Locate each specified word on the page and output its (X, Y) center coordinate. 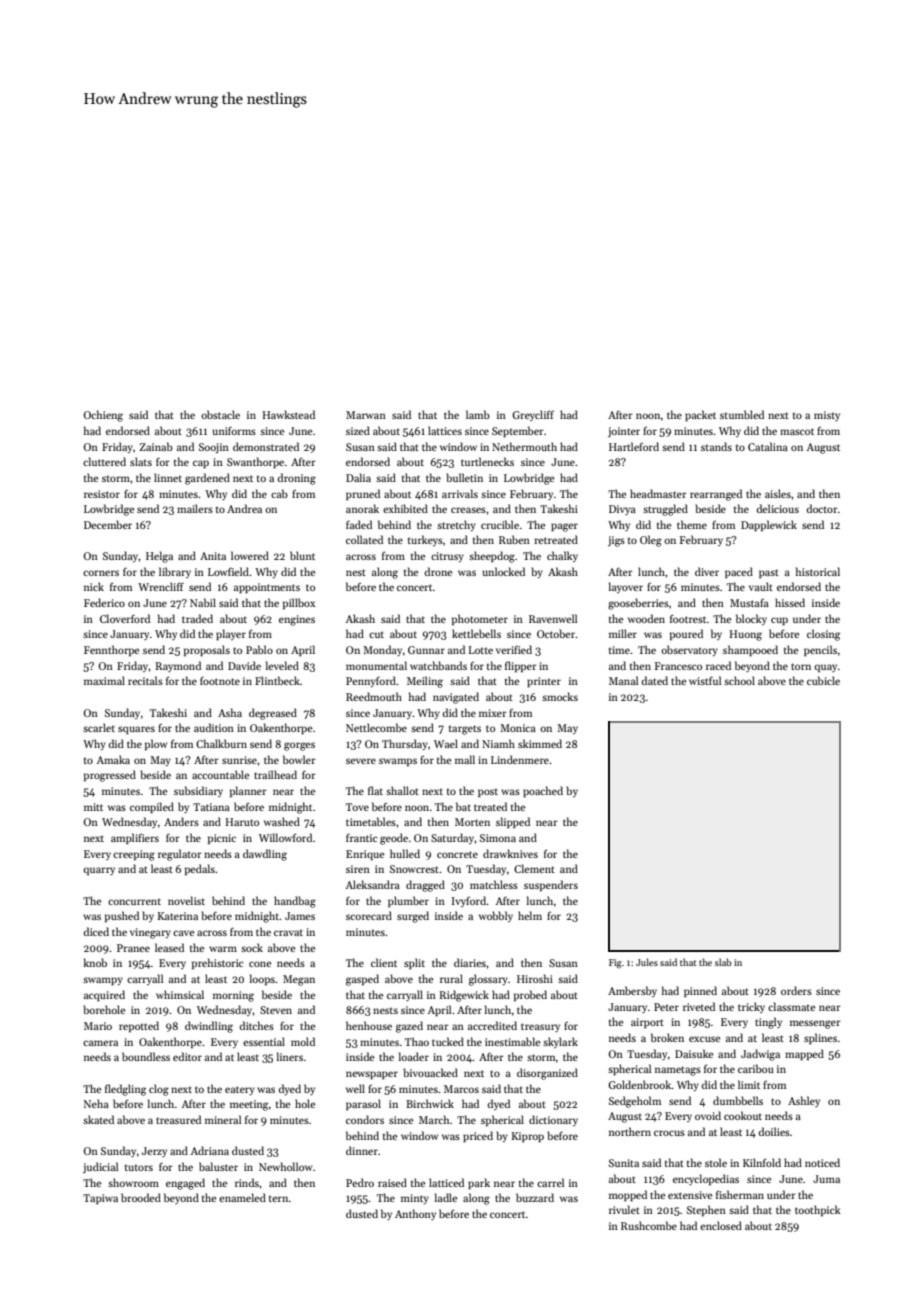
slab (723, 962)
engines (297, 620)
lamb (478, 414)
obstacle (220, 414)
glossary (488, 980)
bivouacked (430, 1072)
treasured (178, 1119)
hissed (790, 602)
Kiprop (527, 1137)
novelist (186, 900)
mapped (804, 1054)
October (556, 633)
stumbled (742, 414)
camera (100, 1043)
